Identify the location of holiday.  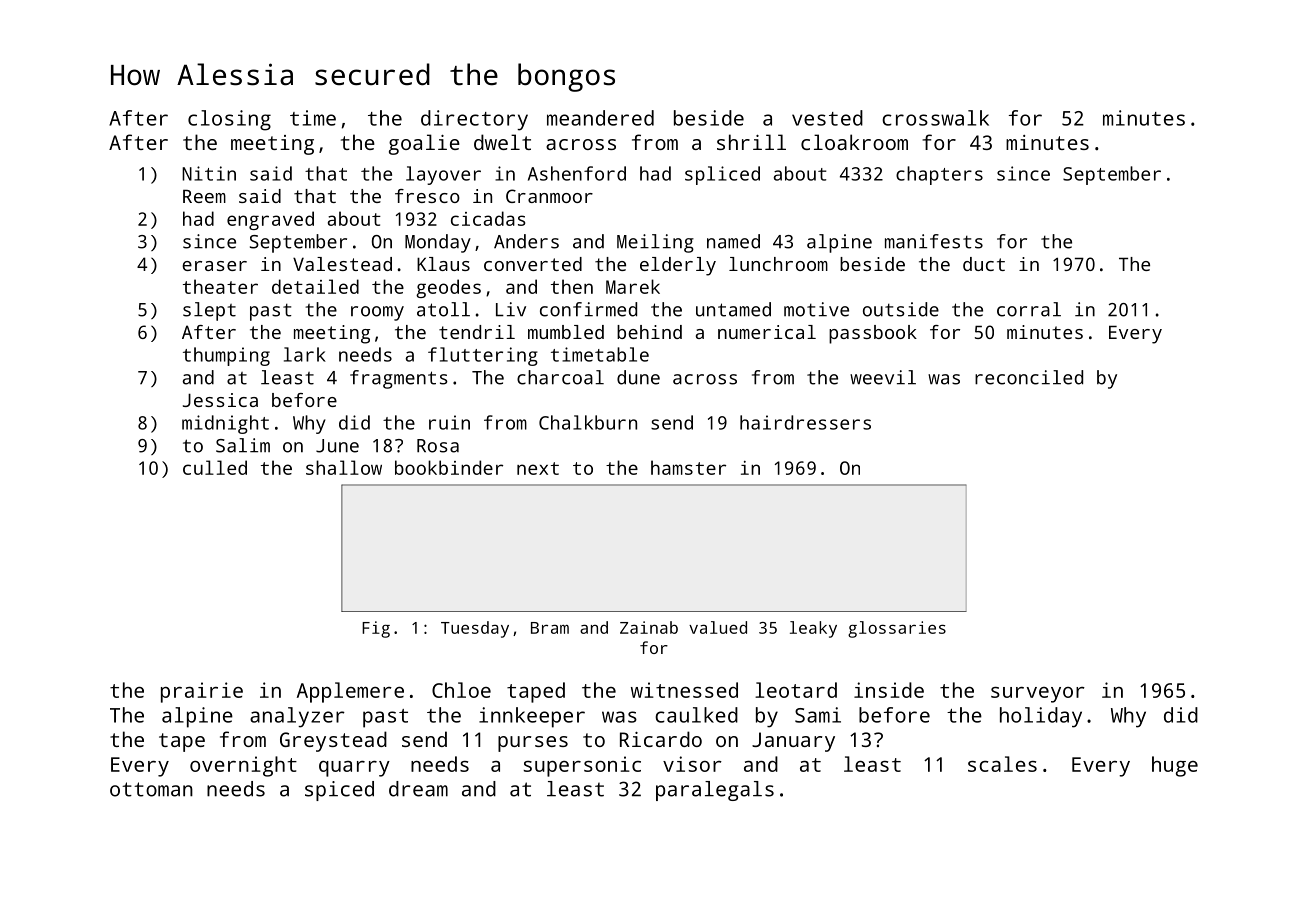
(1041, 717).
